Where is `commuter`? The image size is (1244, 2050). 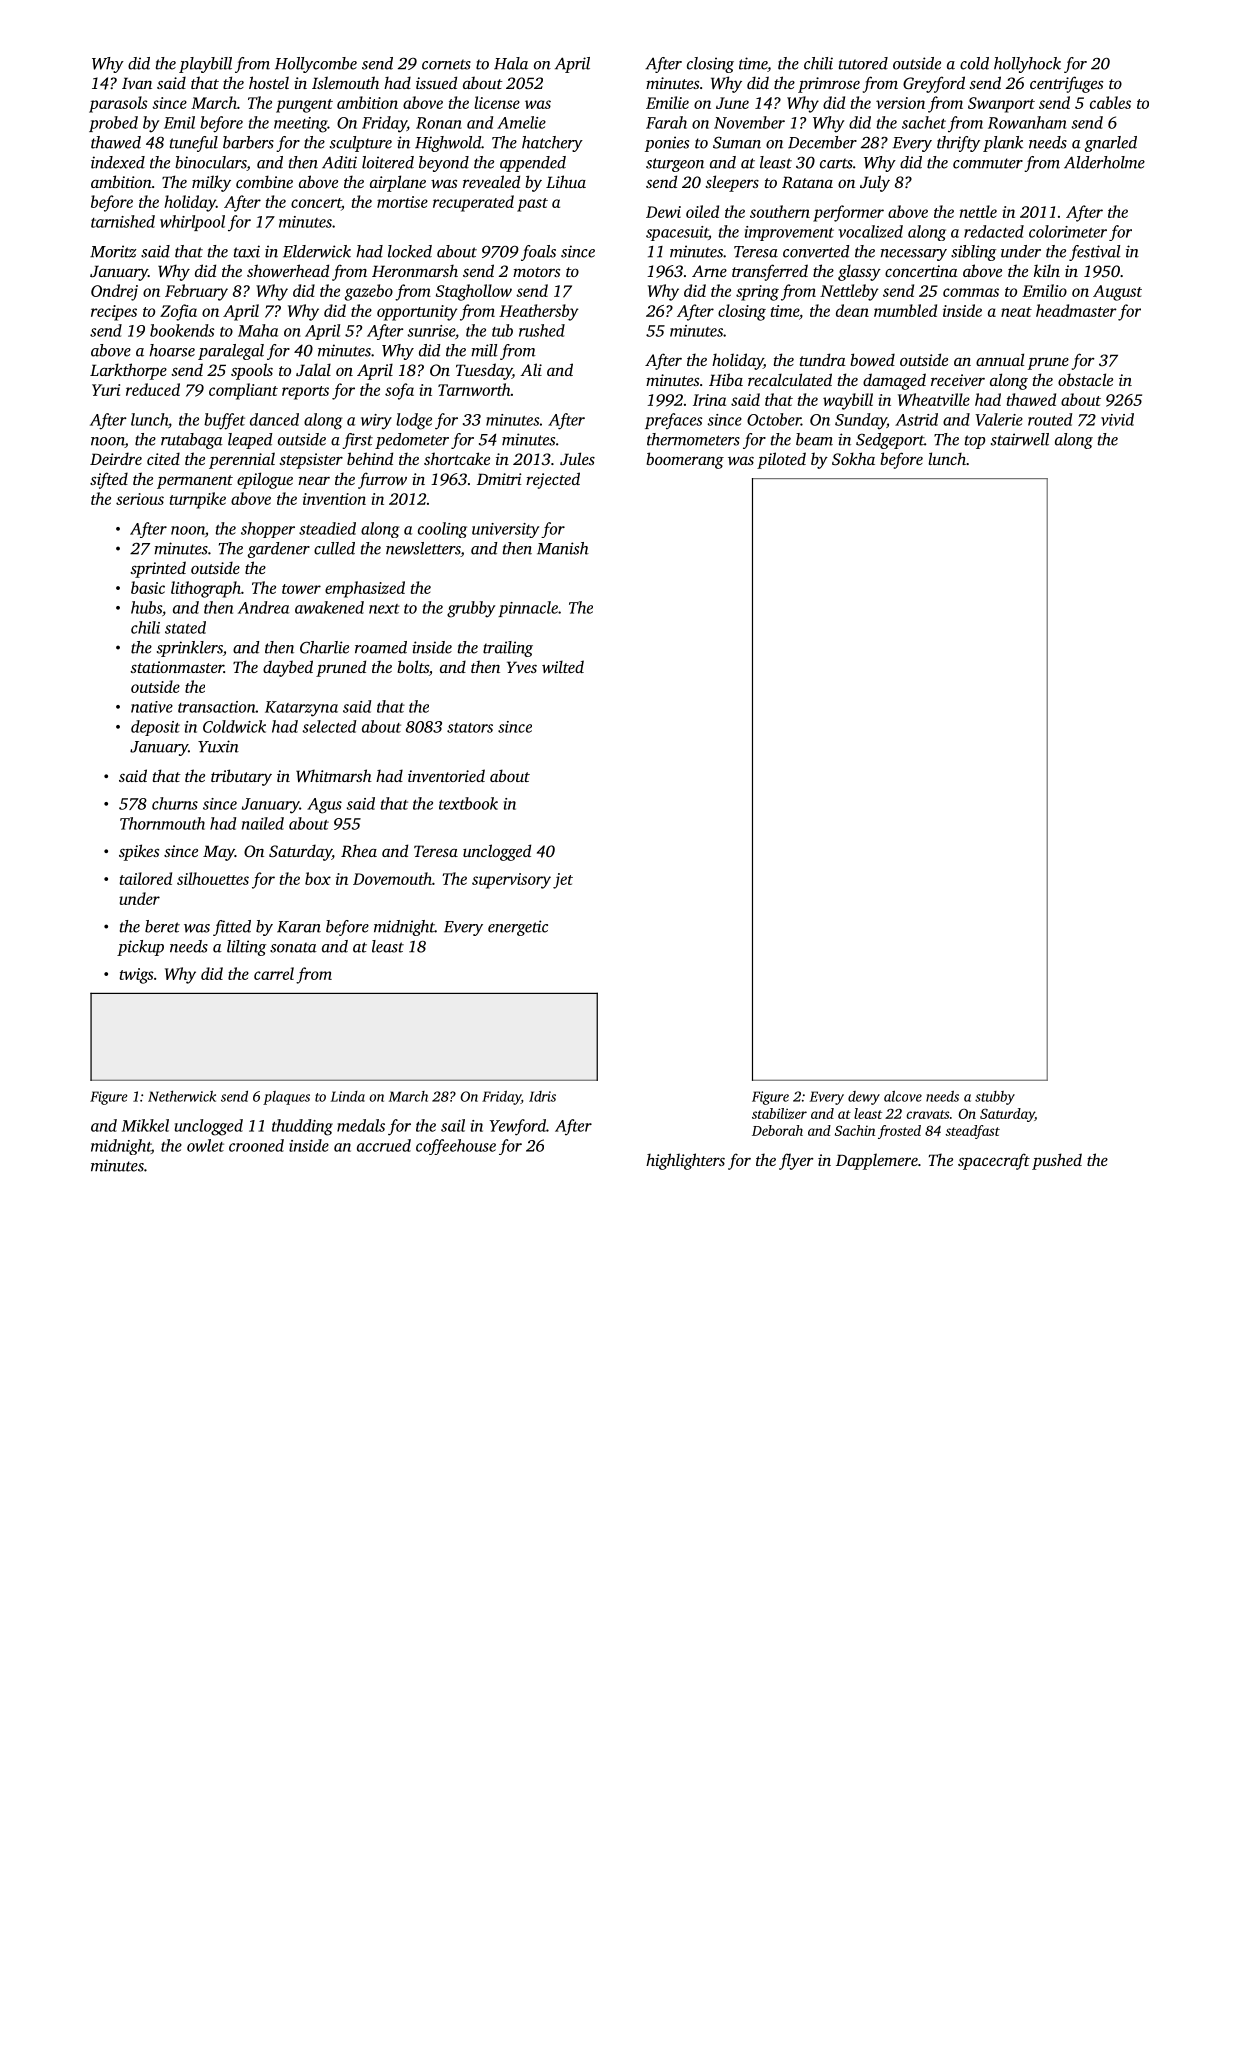
commuter is located at coordinates (988, 163).
